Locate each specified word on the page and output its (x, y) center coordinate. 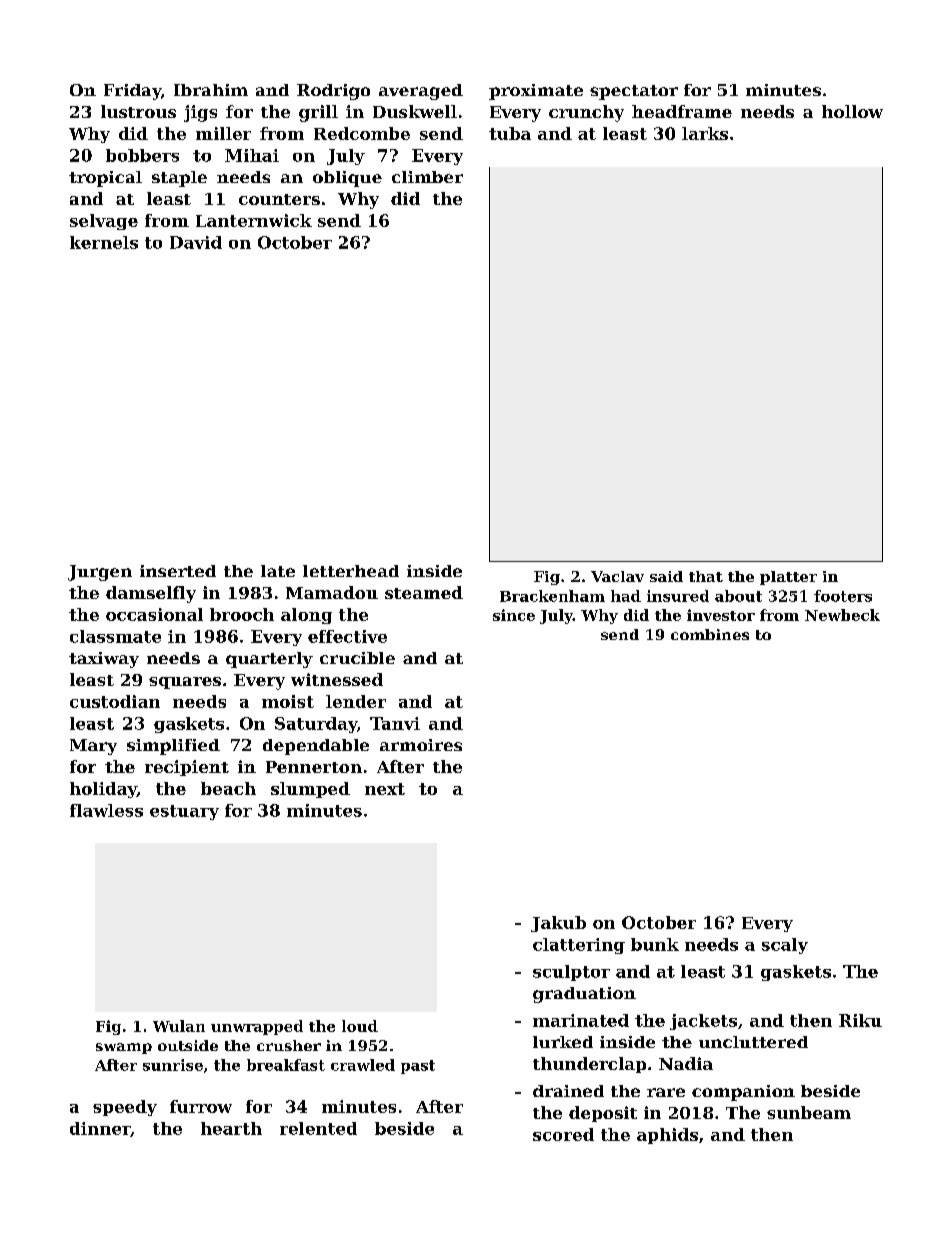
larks (705, 133)
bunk (655, 944)
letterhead (351, 571)
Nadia (686, 1063)
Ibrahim (211, 90)
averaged (421, 92)
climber (427, 177)
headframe (682, 111)
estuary (184, 812)
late (278, 571)
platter (788, 578)
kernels (104, 242)
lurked (563, 1042)
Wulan (179, 1026)
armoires (421, 745)
